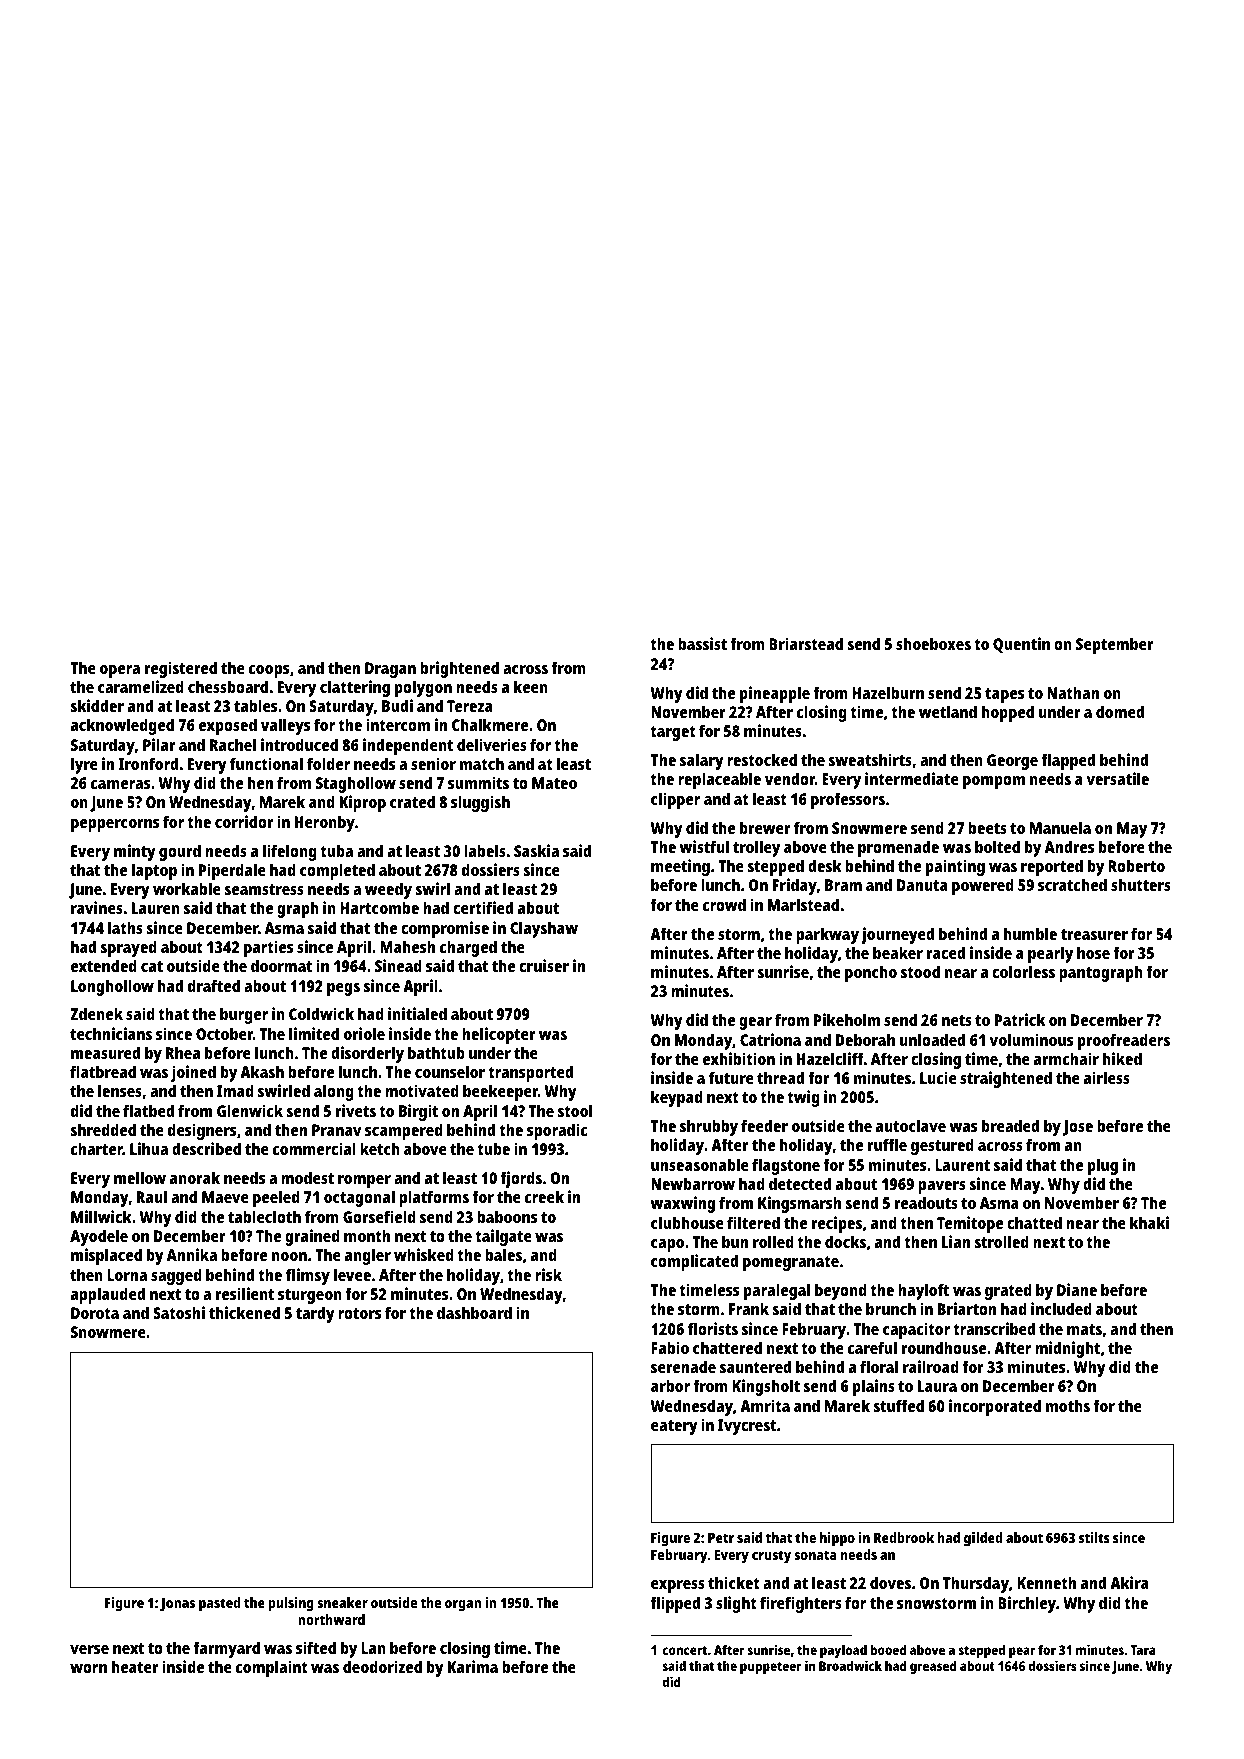 This screenshot has width=1244, height=1759. Describe the element at coordinates (342, 1602) in the screenshot. I see `sneaker` at that location.
